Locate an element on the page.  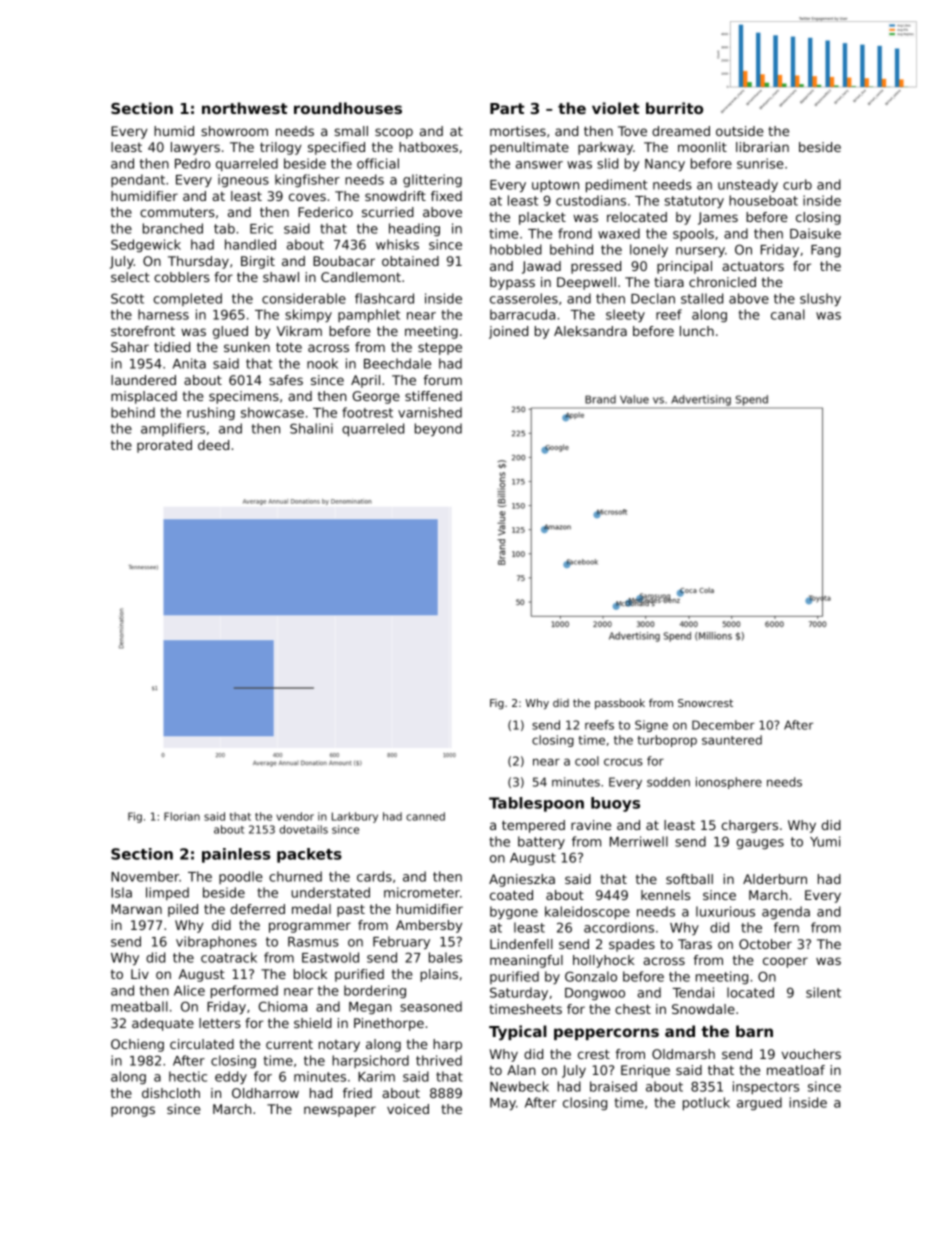
lawyers is located at coordinates (195, 148).
